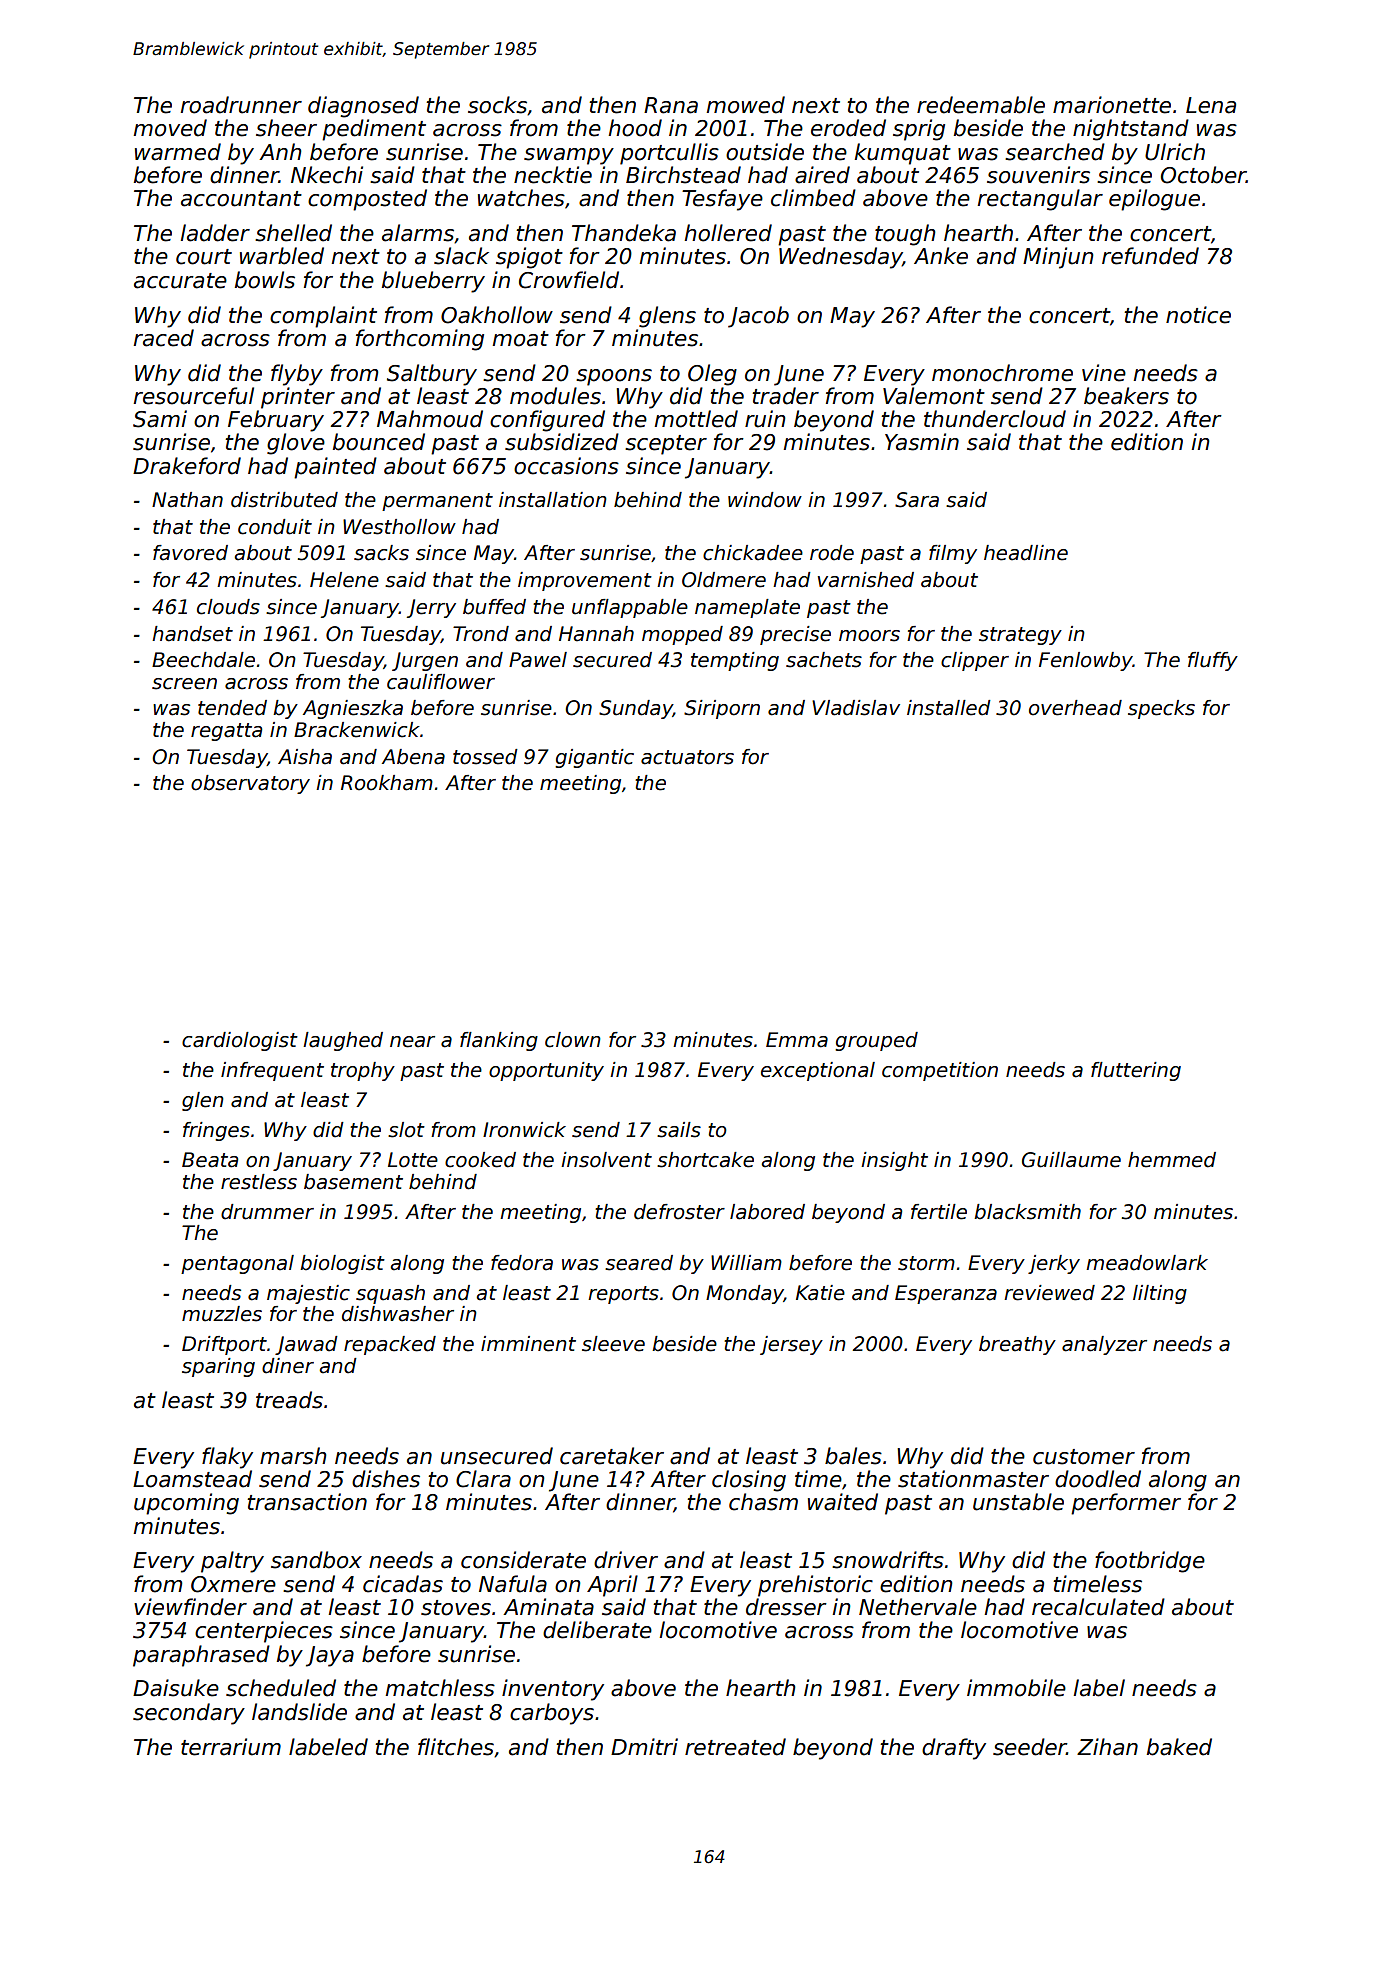 The height and width of the page is (1969, 1386). Describe the element at coordinates (671, 105) in the page. I see `Rana` at that location.
